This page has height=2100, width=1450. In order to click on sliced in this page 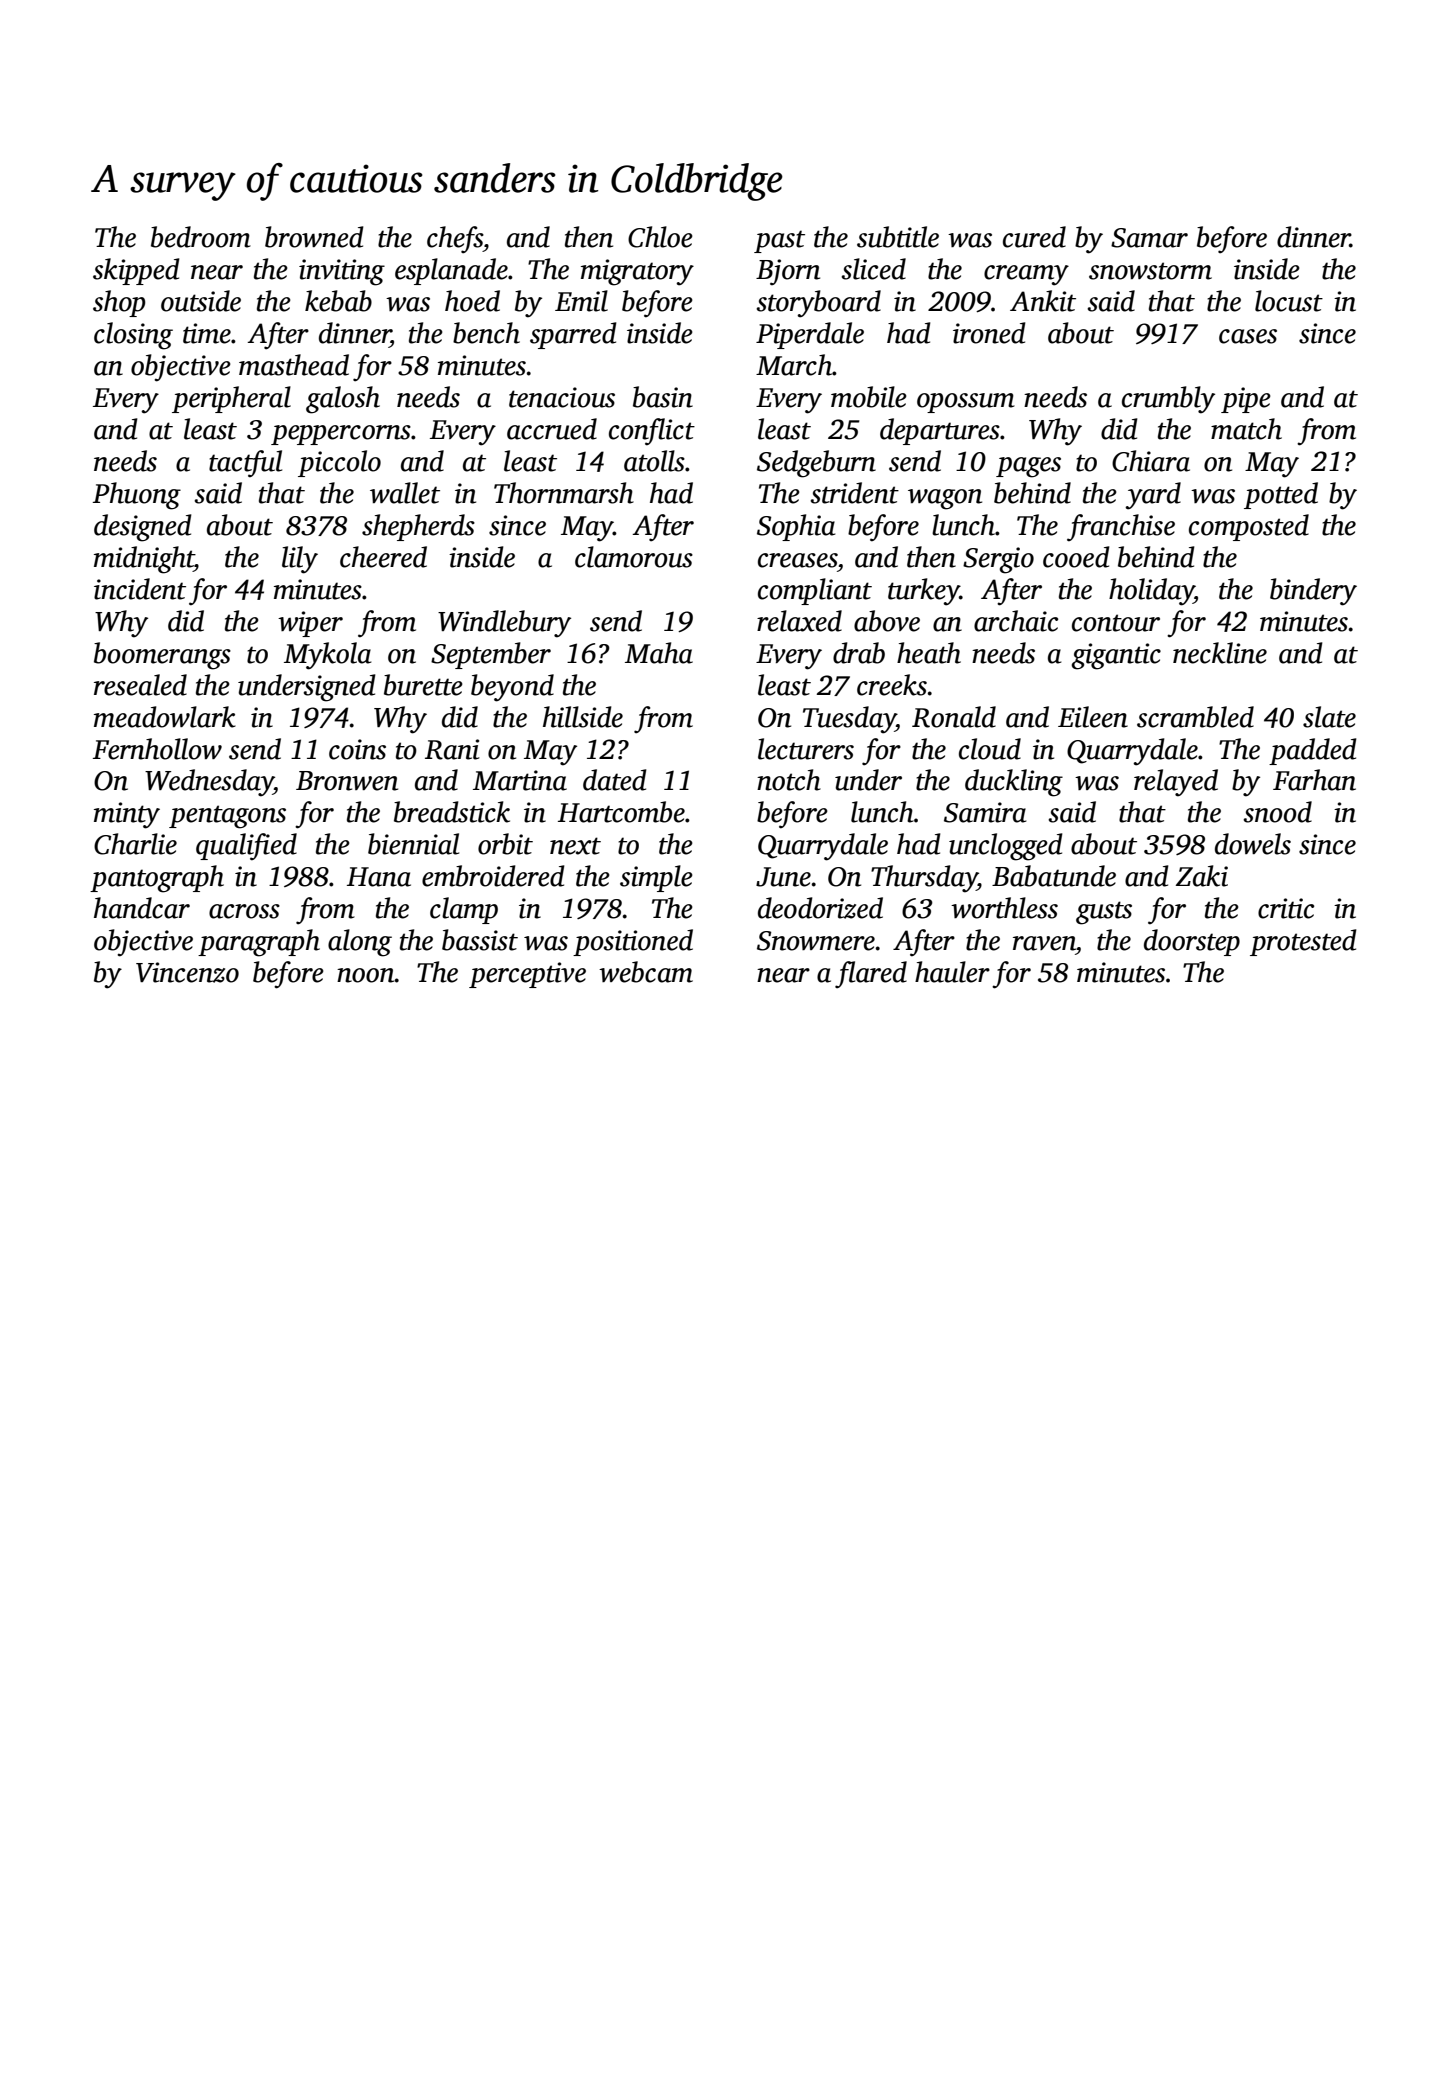, I will do `click(873, 269)`.
